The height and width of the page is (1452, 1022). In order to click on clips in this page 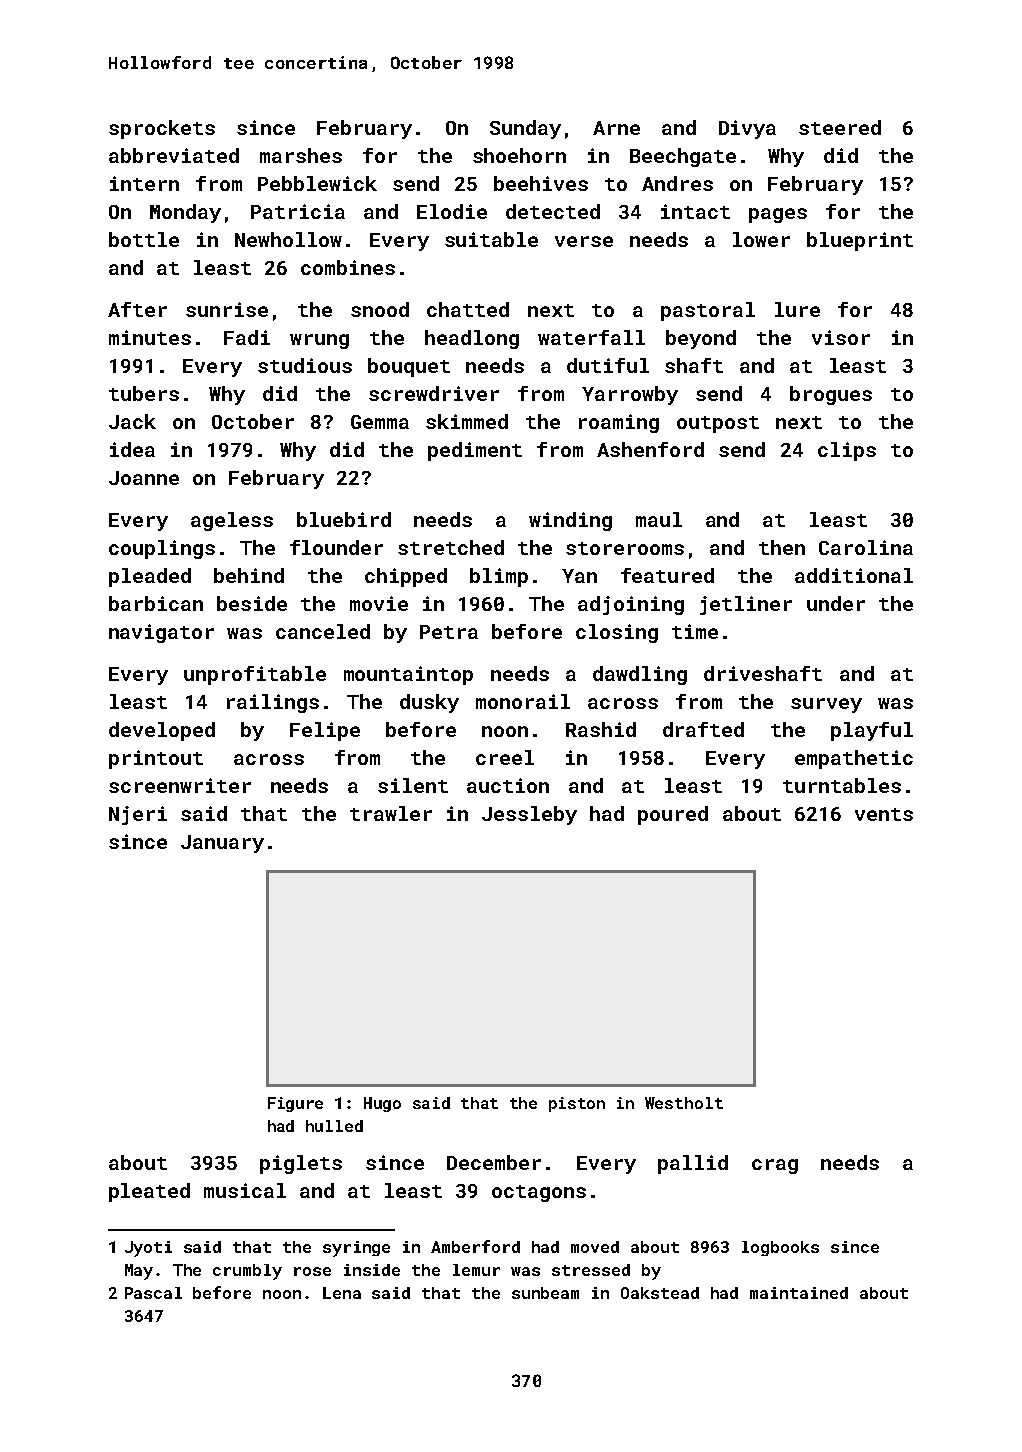, I will do `click(847, 451)`.
